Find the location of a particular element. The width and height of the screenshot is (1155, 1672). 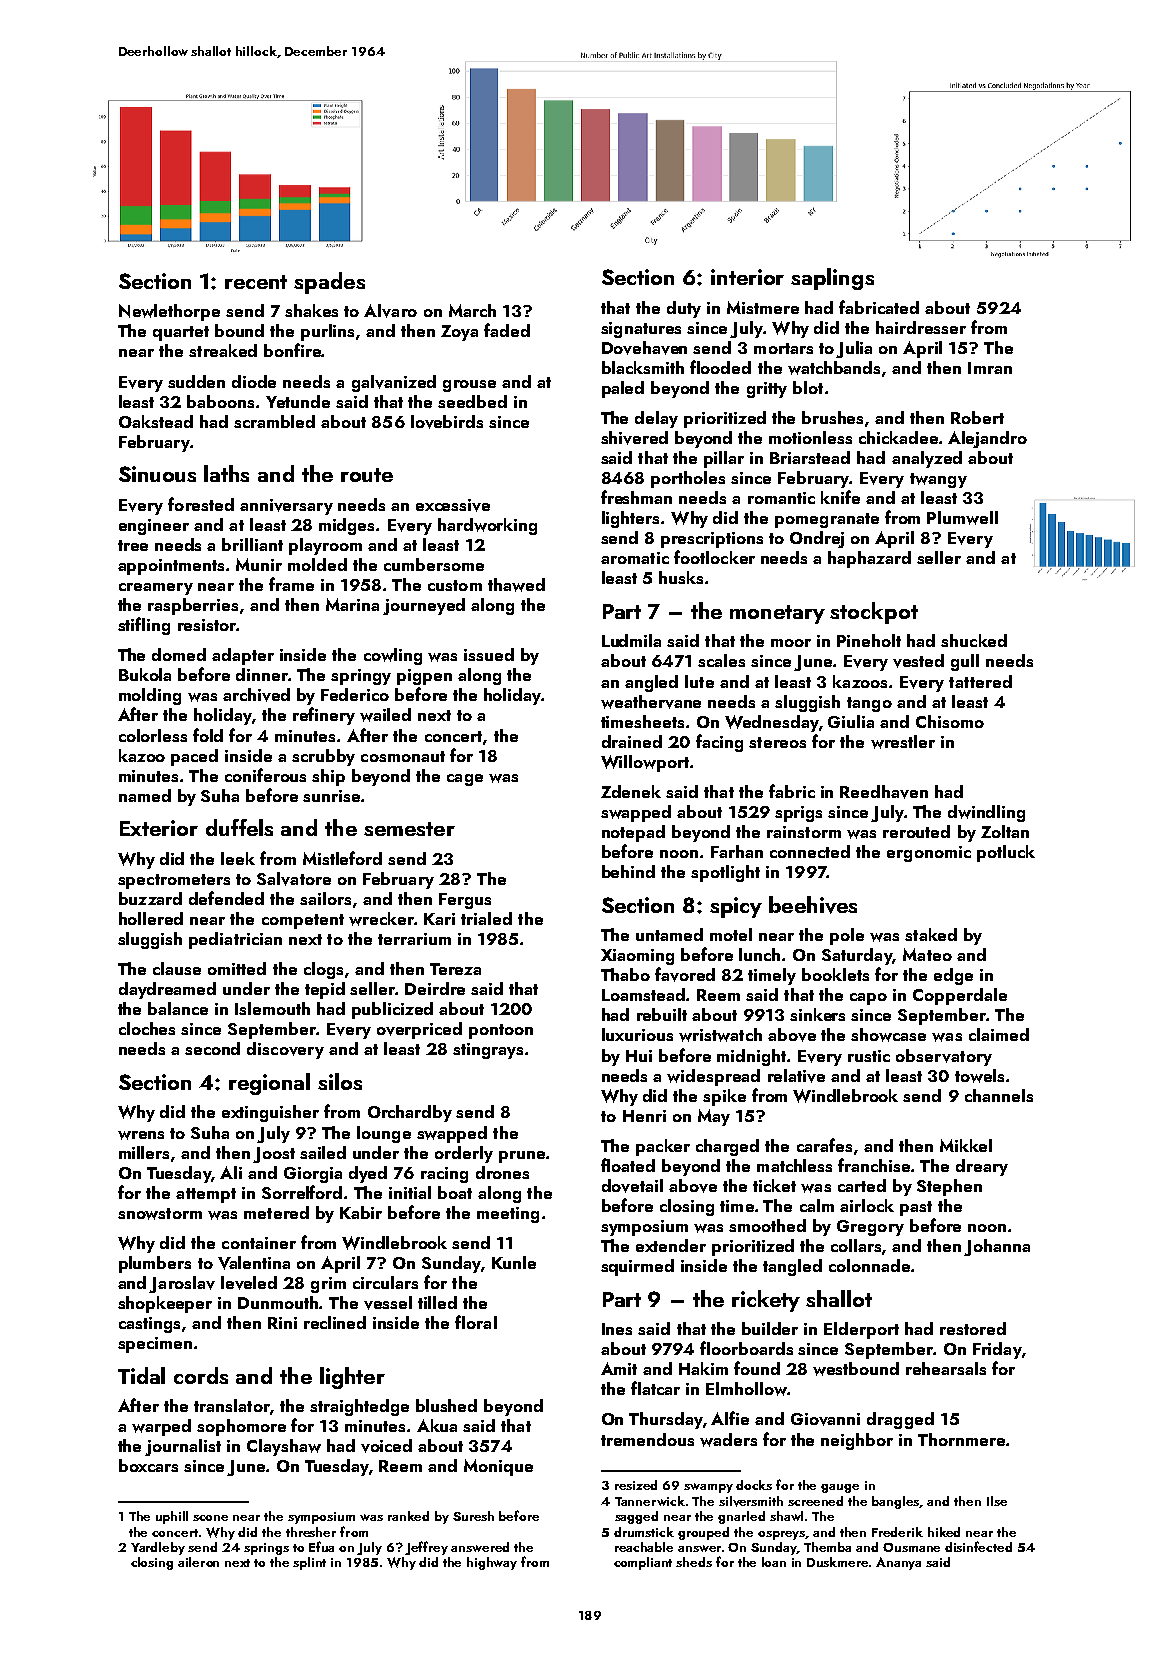

rustic is located at coordinates (869, 1056).
